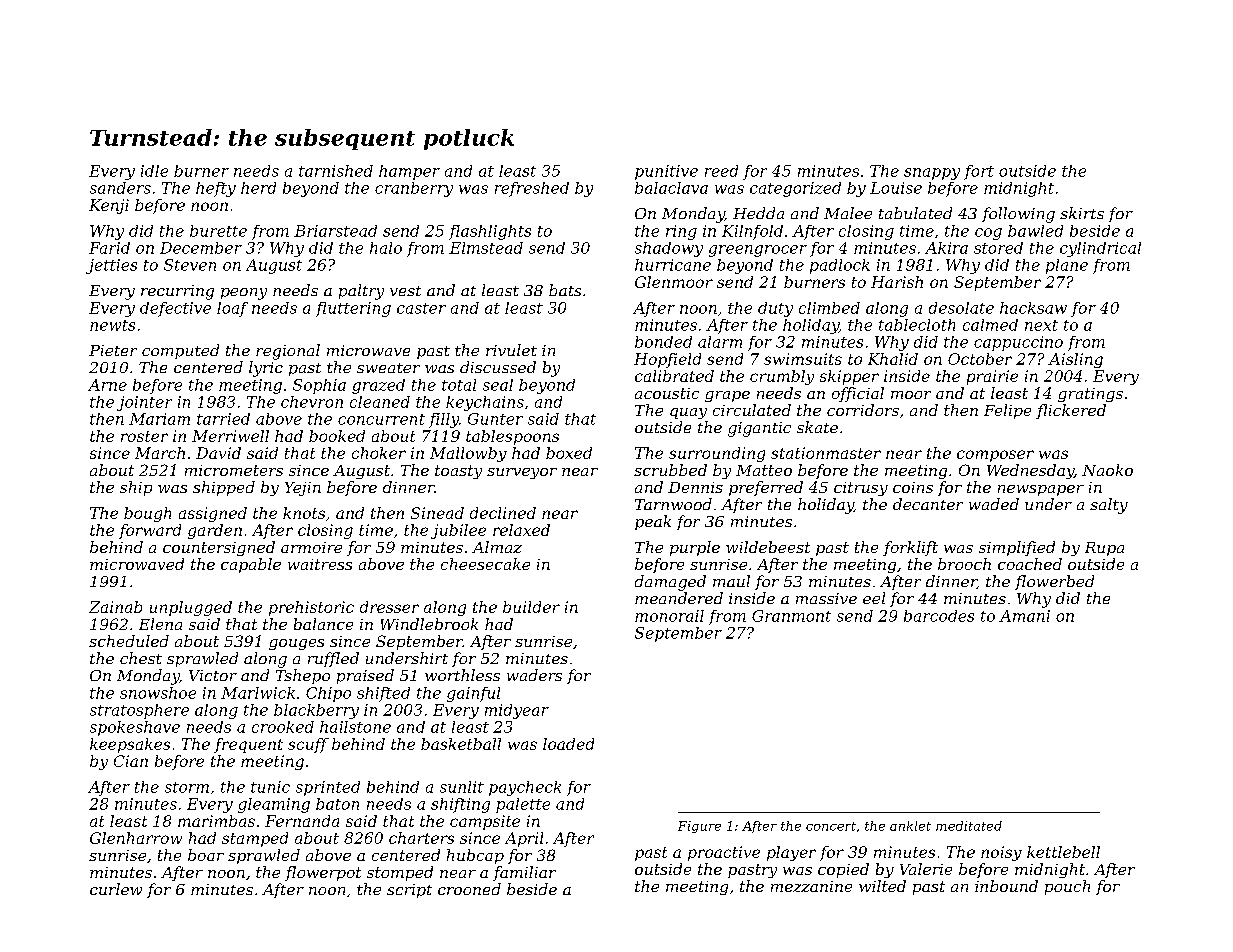 Image resolution: width=1233 pixels, height=952 pixels. Describe the element at coordinates (979, 172) in the screenshot. I see `fort` at that location.
